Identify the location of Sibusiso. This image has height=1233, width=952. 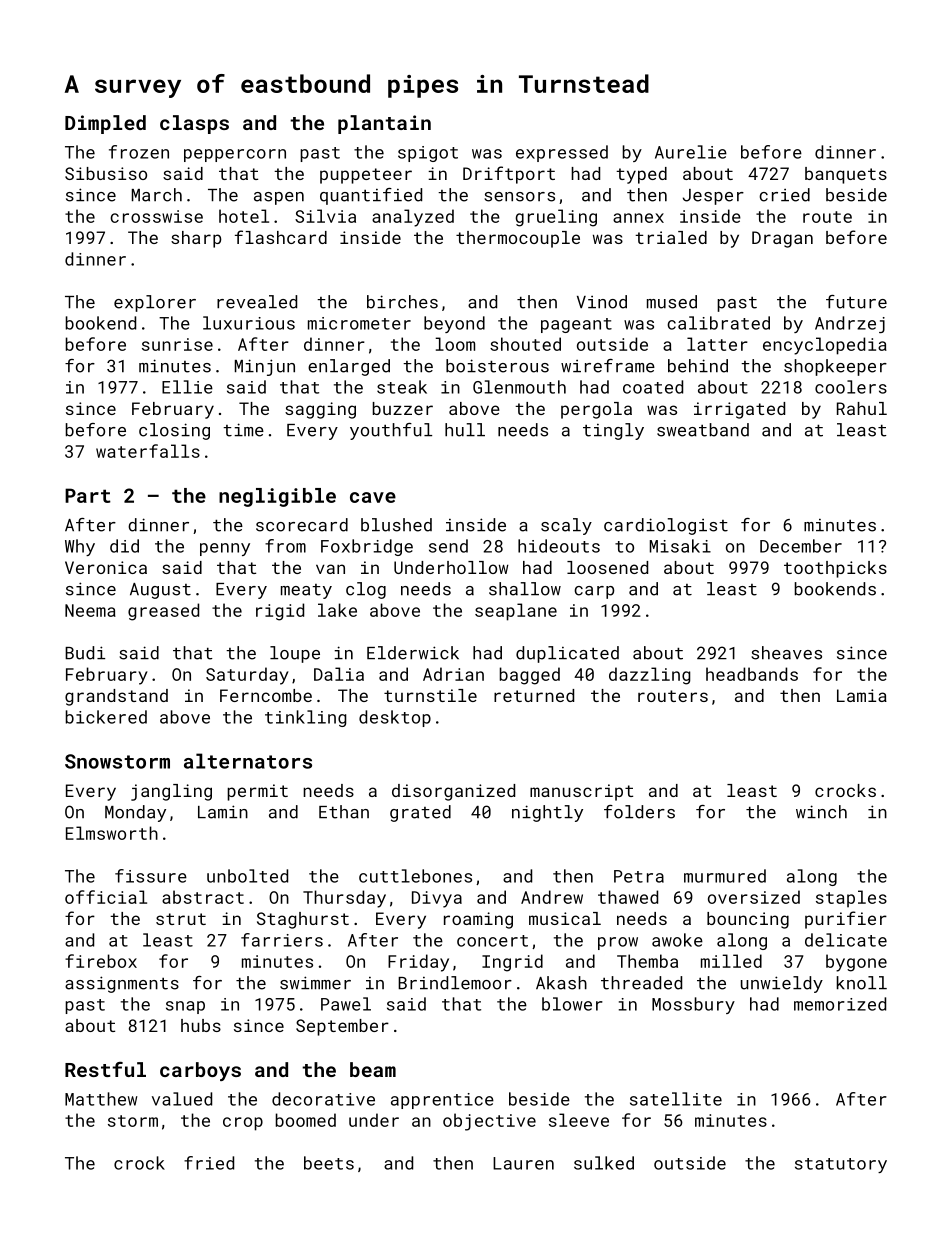
(106, 173).
